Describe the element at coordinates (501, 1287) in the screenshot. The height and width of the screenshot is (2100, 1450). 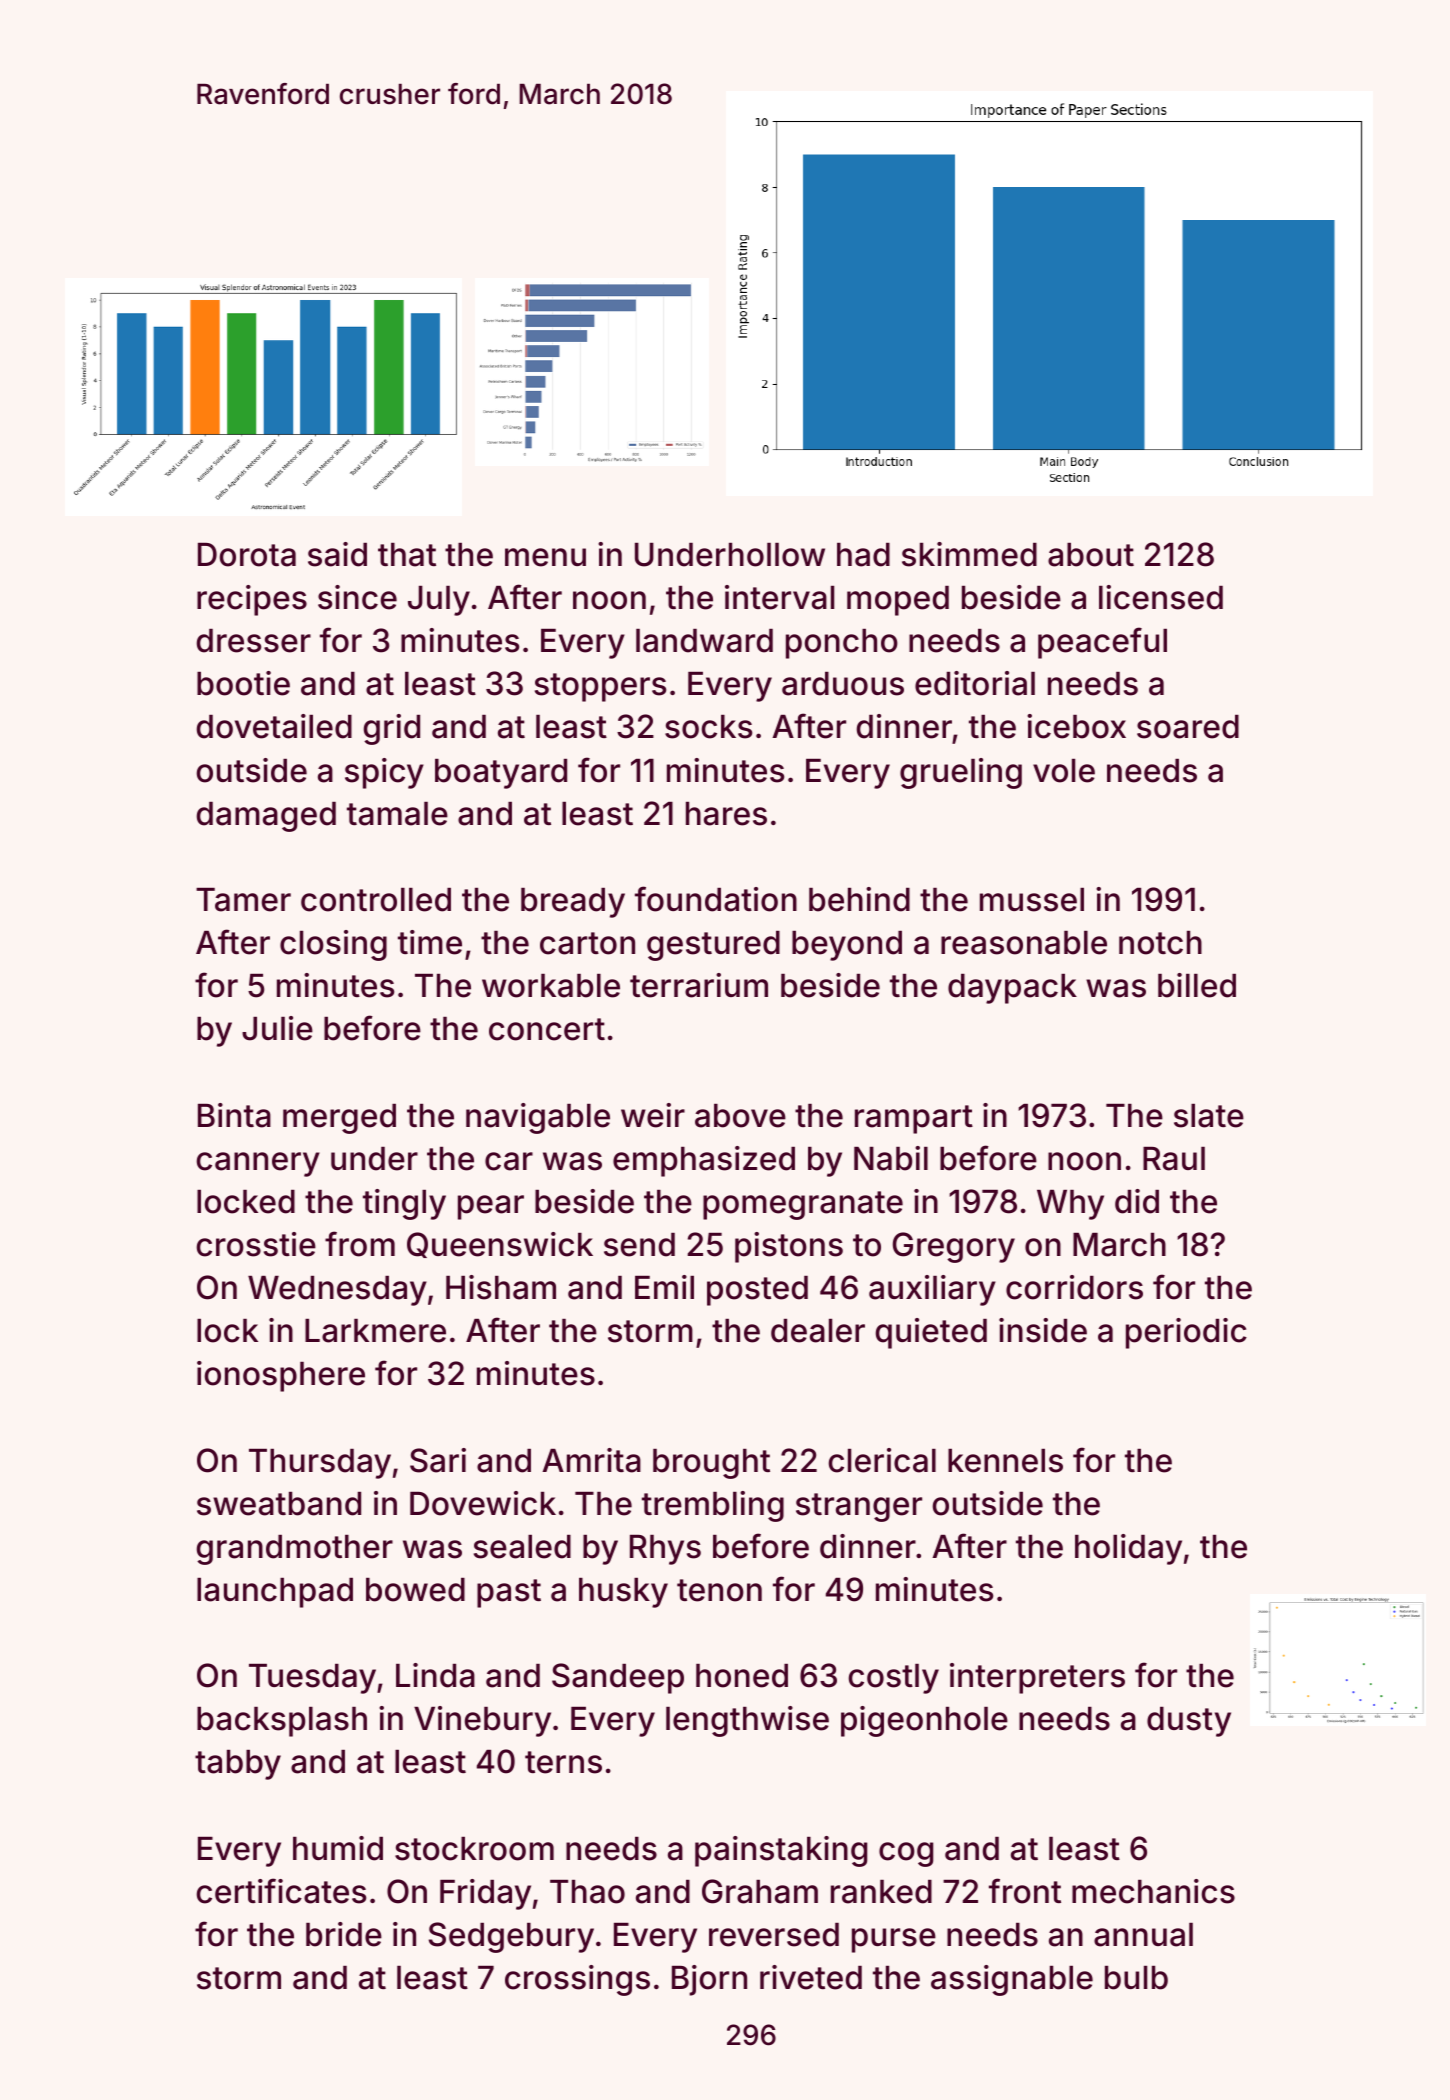
I see `Hisham` at that location.
